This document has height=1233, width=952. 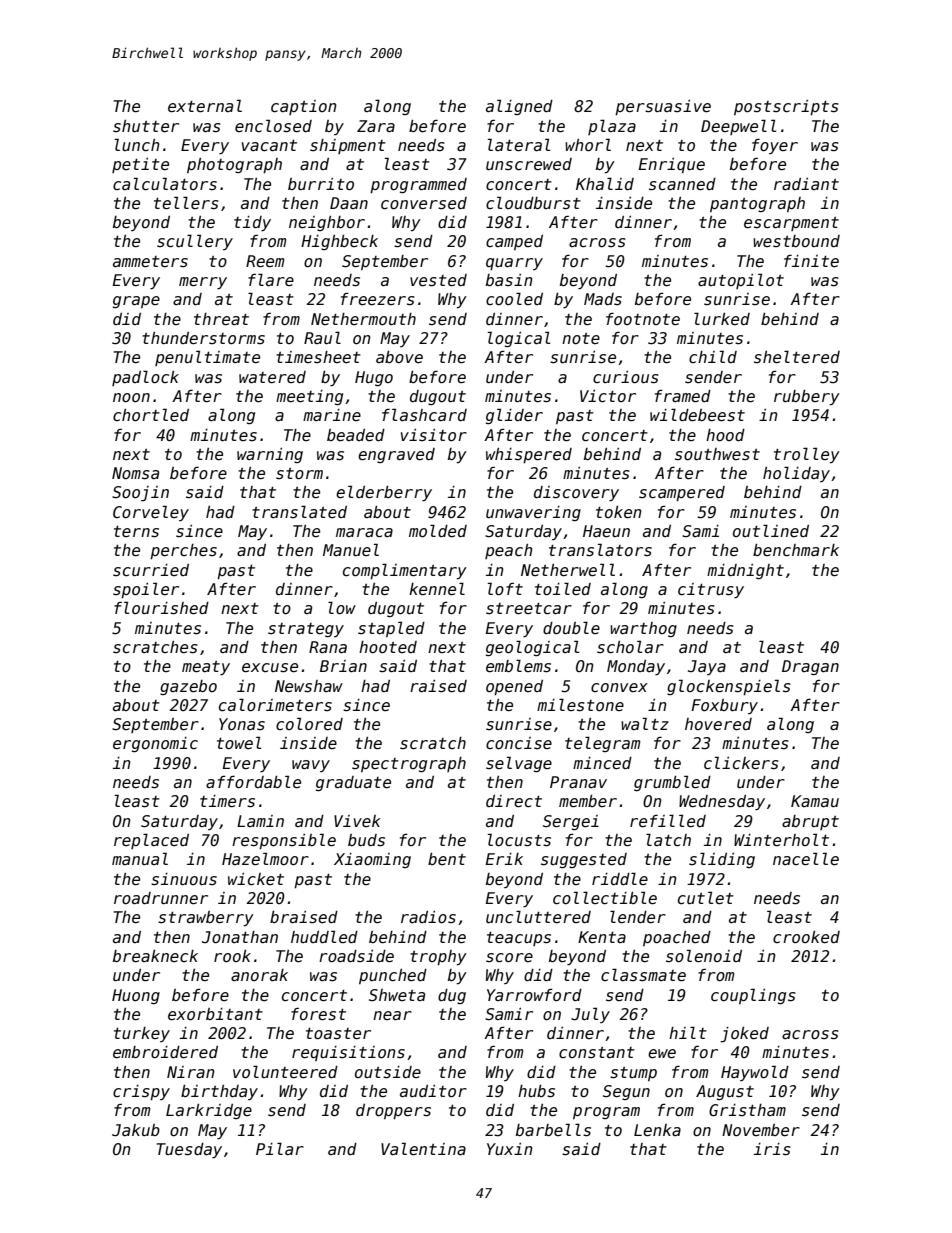 I want to click on responsible, so click(x=284, y=841).
